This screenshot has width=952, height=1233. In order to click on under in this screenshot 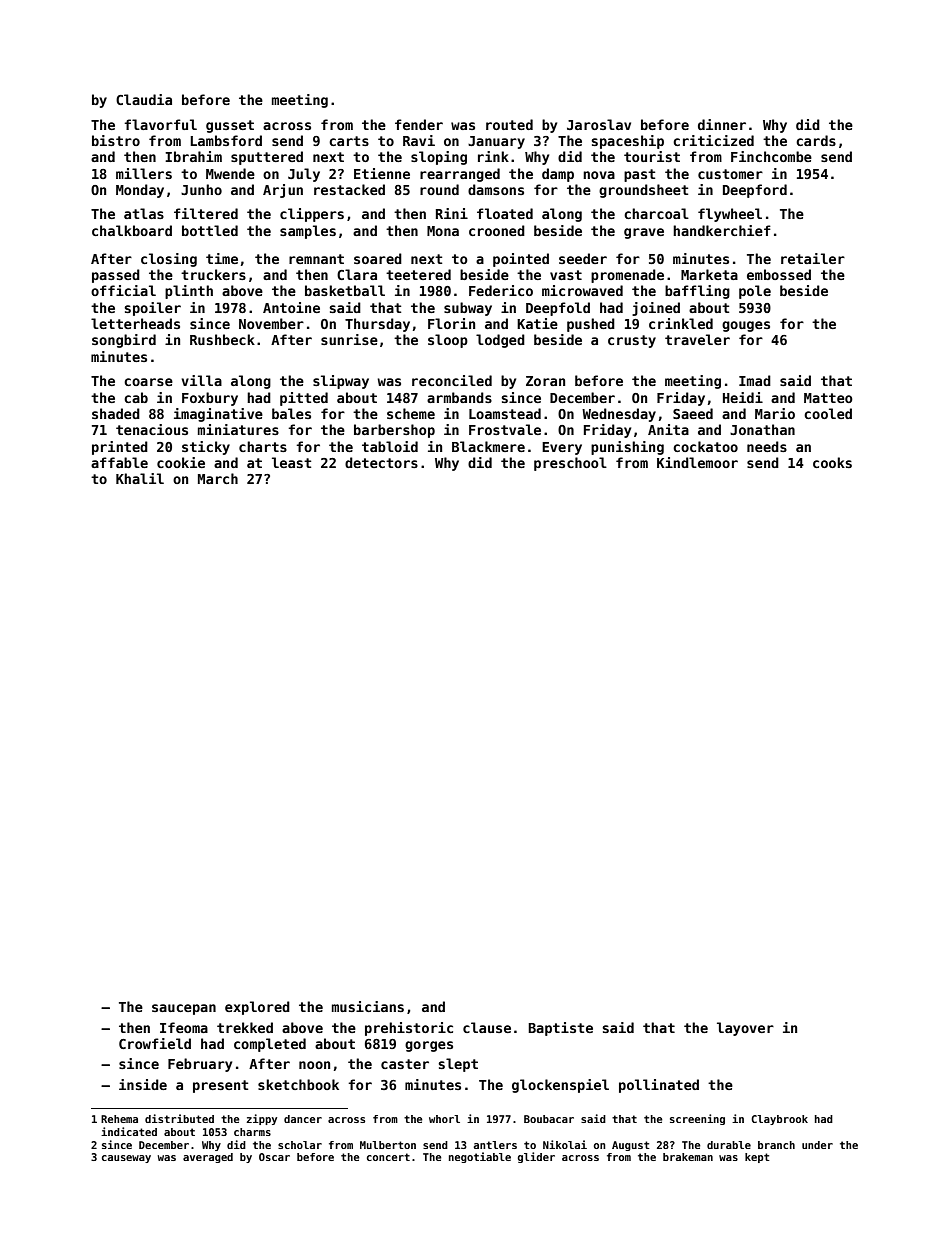, I will do `click(817, 1145)`.
